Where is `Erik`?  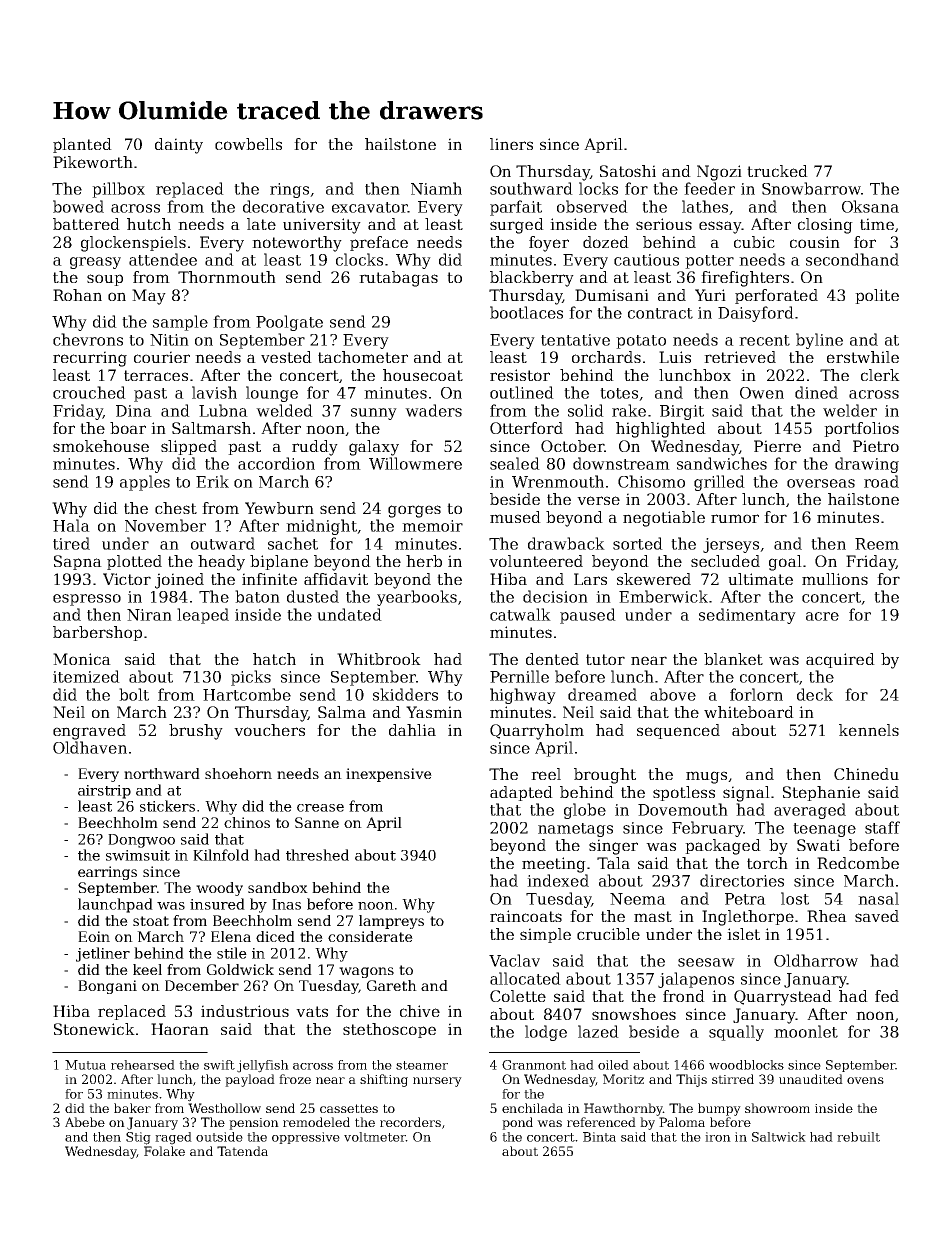
Erik is located at coordinates (212, 481).
